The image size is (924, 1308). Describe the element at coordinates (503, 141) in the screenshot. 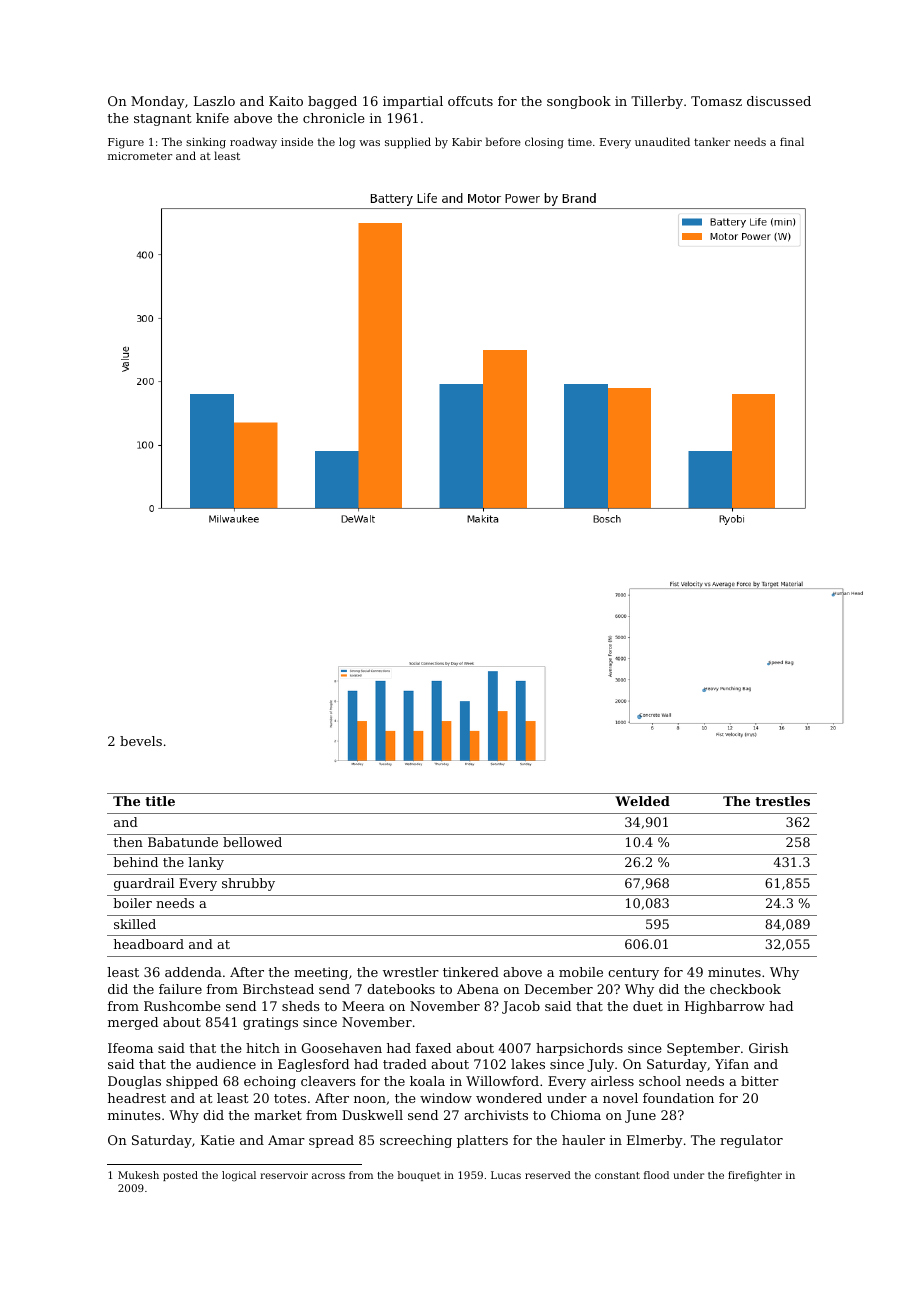

I see `before` at that location.
